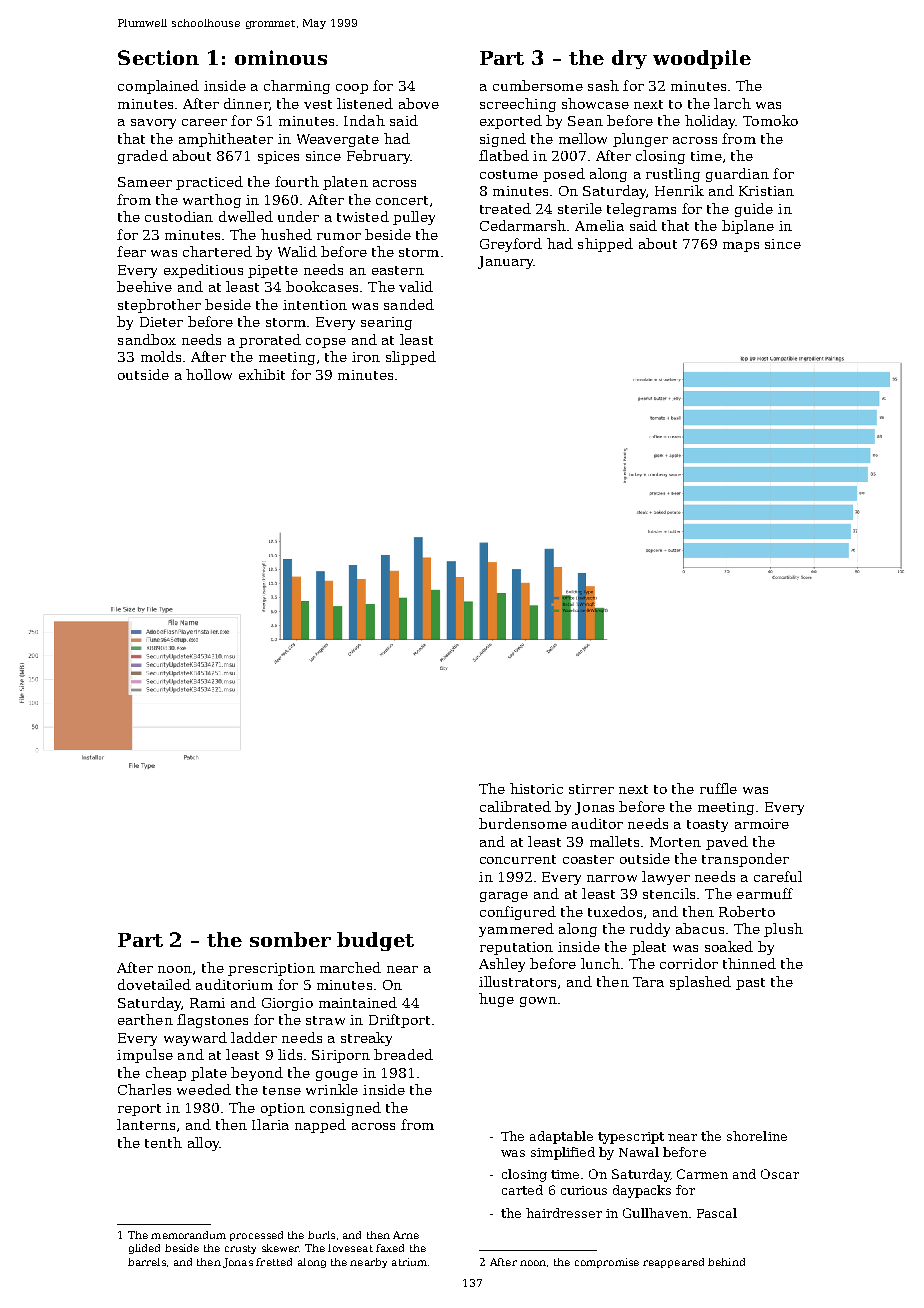 The width and height of the document is (924, 1308). What do you see at coordinates (281, 57) in the document?
I see `ominous` at bounding box center [281, 57].
